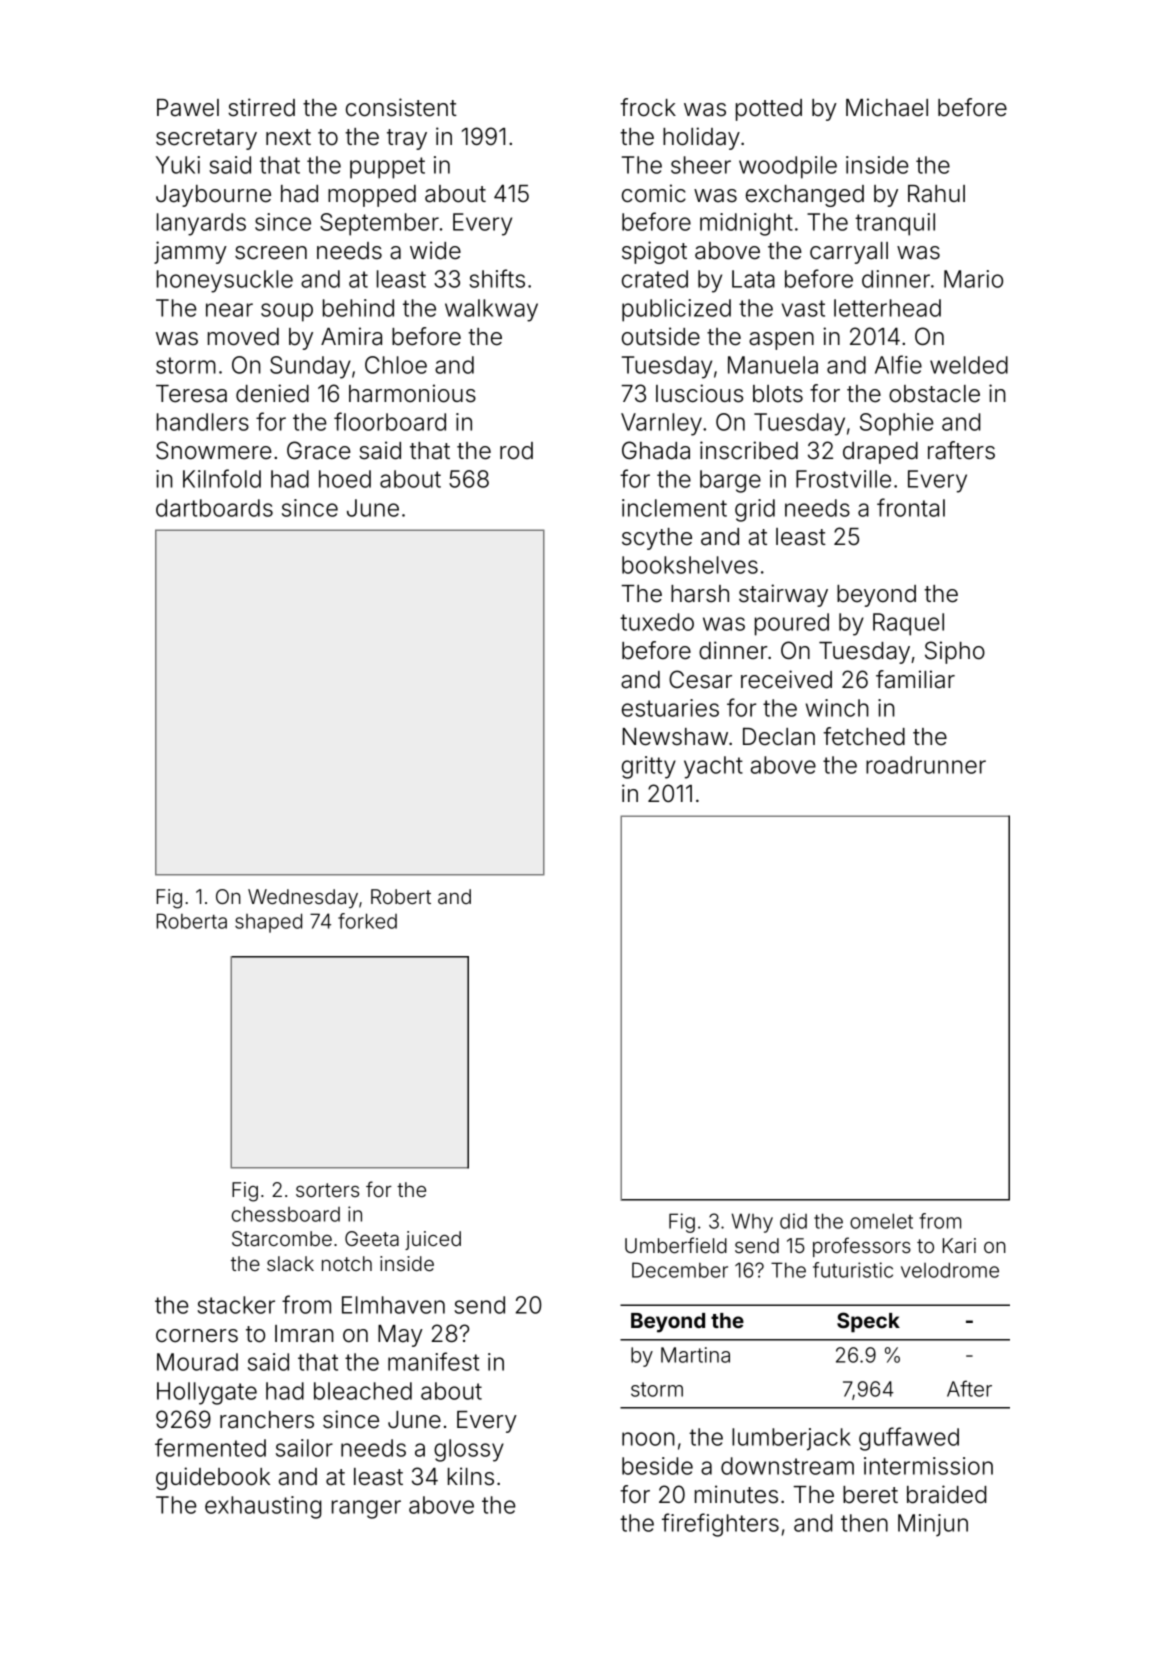 Image resolution: width=1165 pixels, height=1654 pixels. I want to click on velodrome, so click(950, 1270).
